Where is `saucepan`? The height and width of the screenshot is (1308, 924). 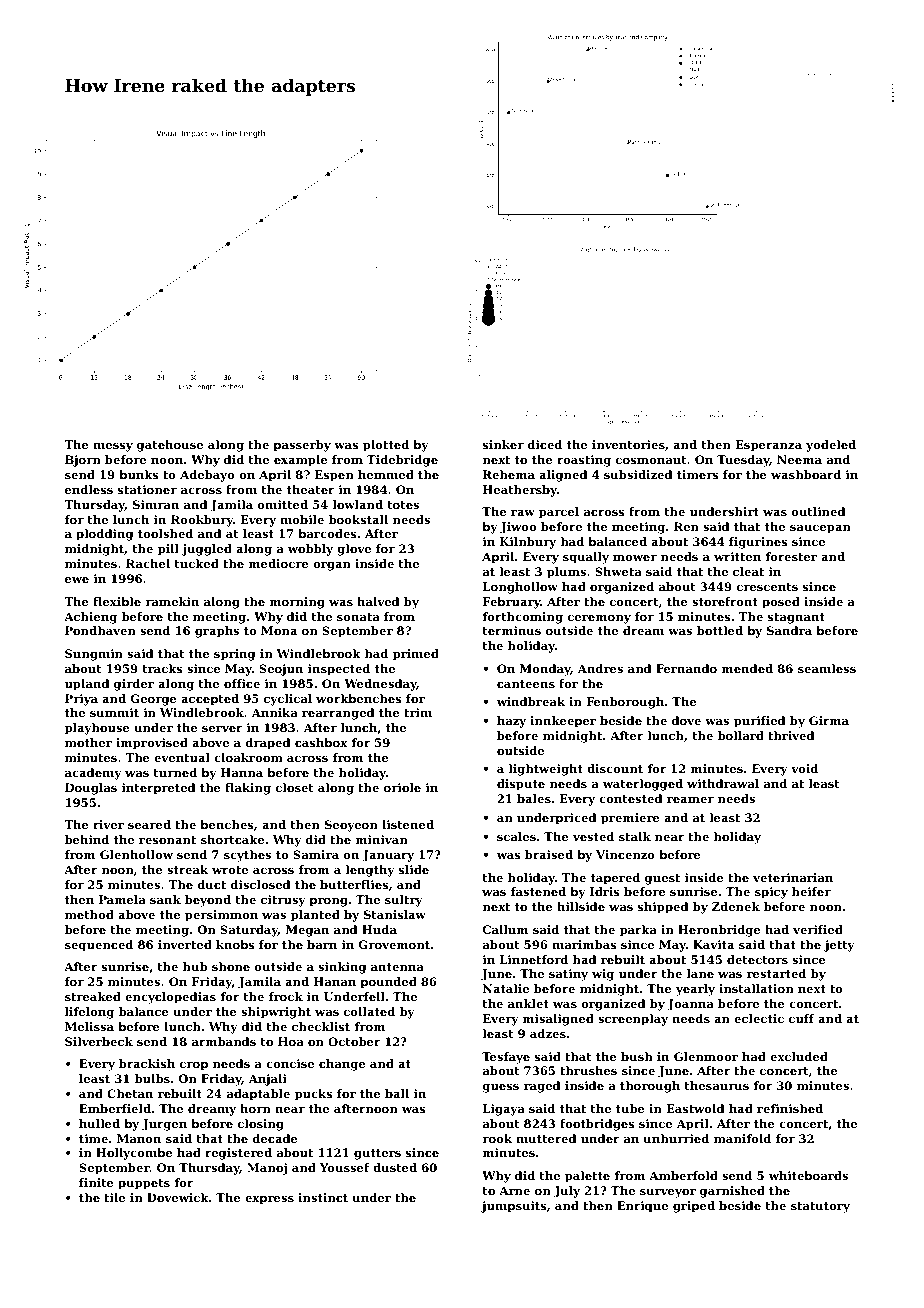 saucepan is located at coordinates (820, 529).
